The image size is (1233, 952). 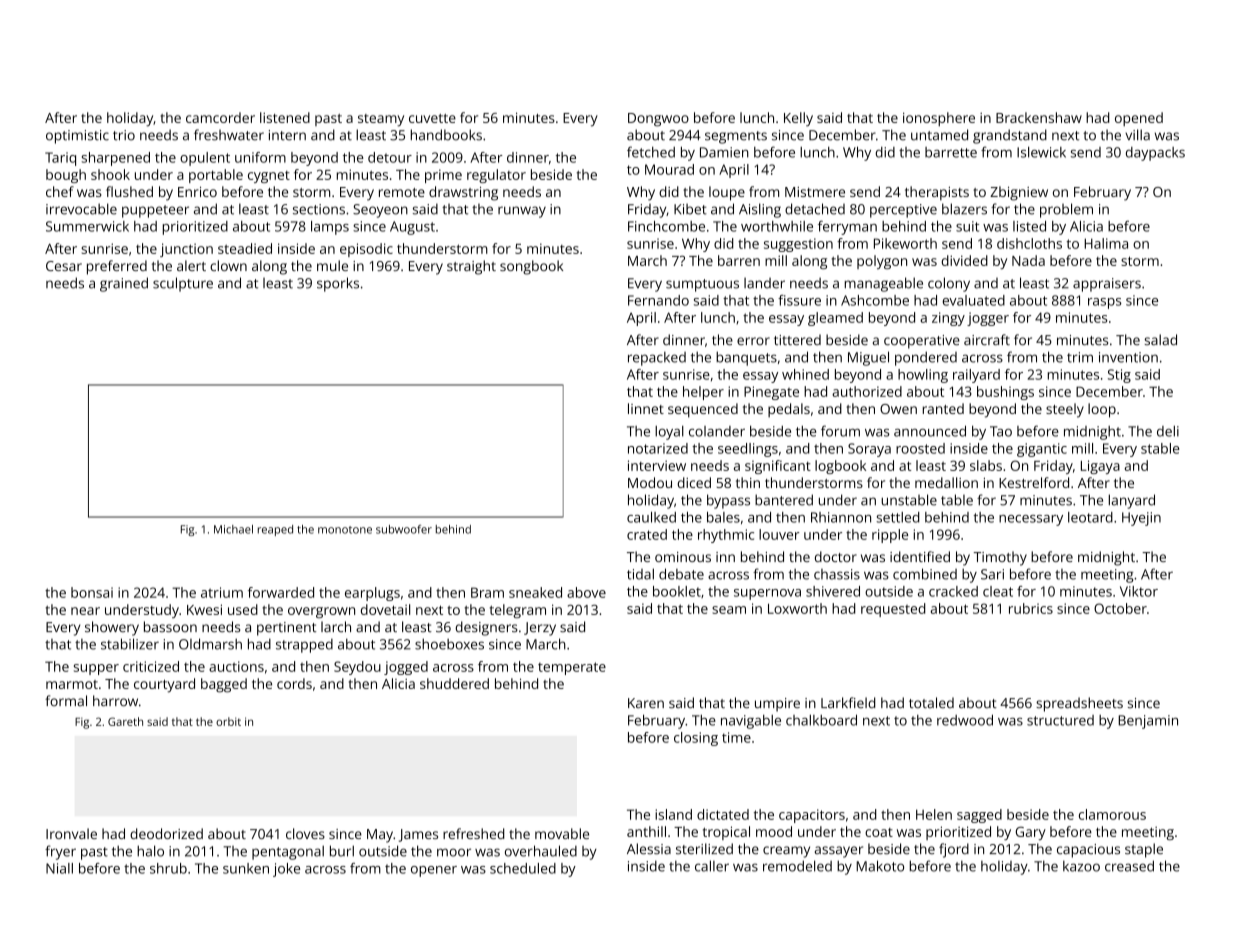 What do you see at coordinates (1065, 410) in the screenshot?
I see `steely` at bounding box center [1065, 410].
